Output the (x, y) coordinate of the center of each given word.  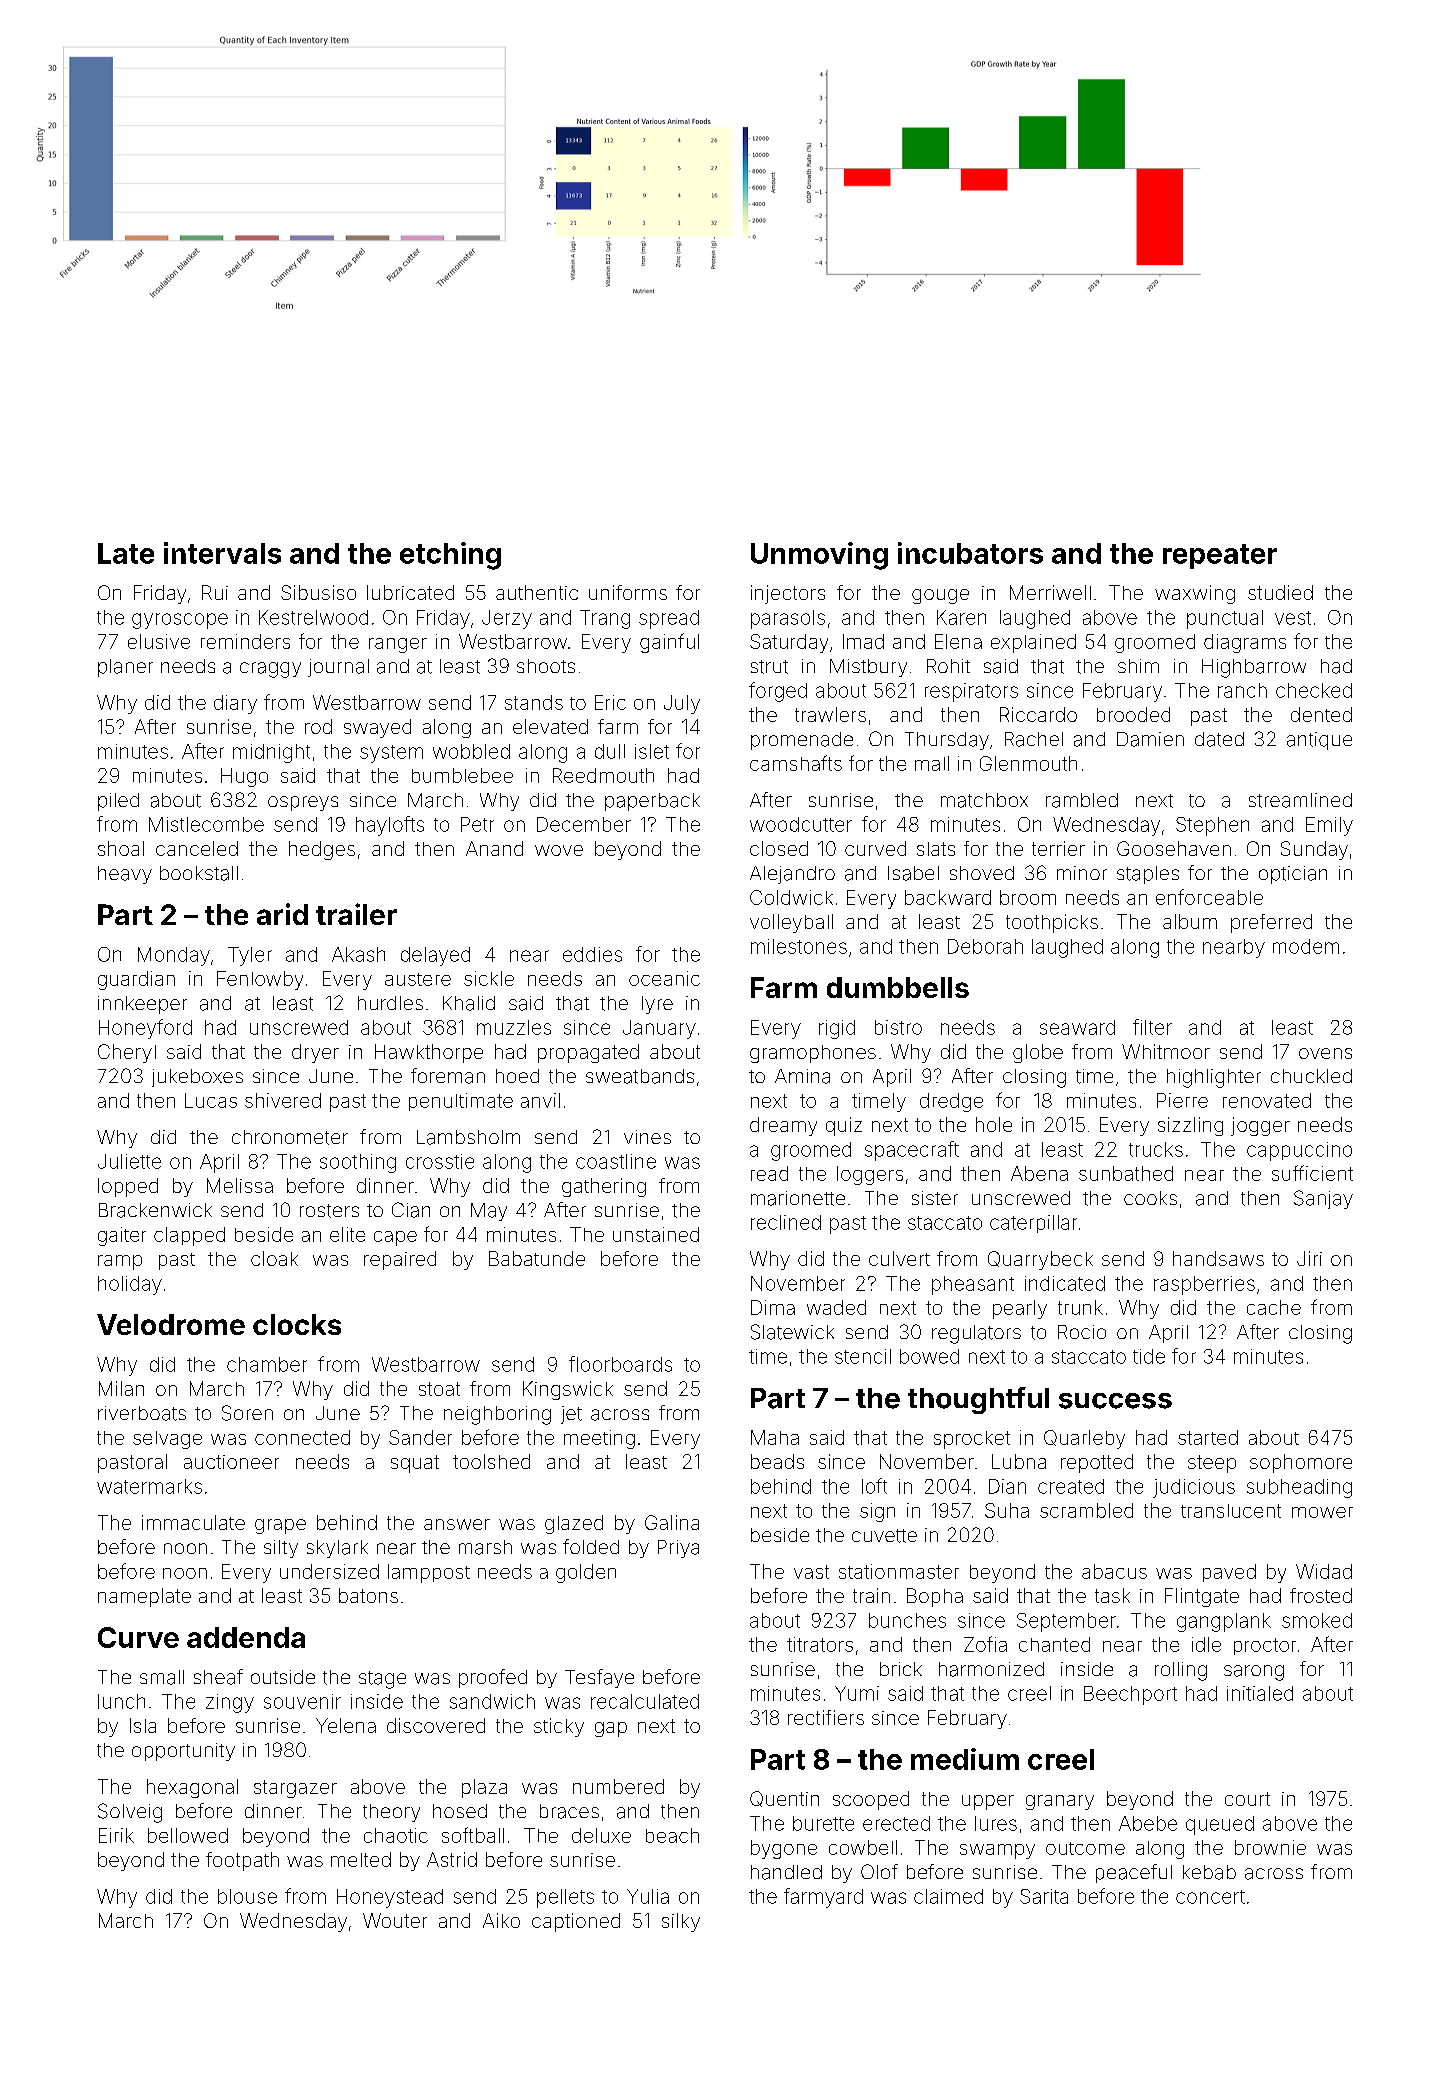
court (1247, 1799)
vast (811, 1572)
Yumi (857, 1693)
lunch (121, 1701)
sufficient (1312, 1173)
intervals (222, 553)
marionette (798, 1198)
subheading (1299, 1488)
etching (450, 556)
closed (779, 848)
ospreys (303, 803)
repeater (1220, 556)
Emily (1329, 826)
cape (395, 1238)
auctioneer (231, 1462)
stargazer (295, 1789)
